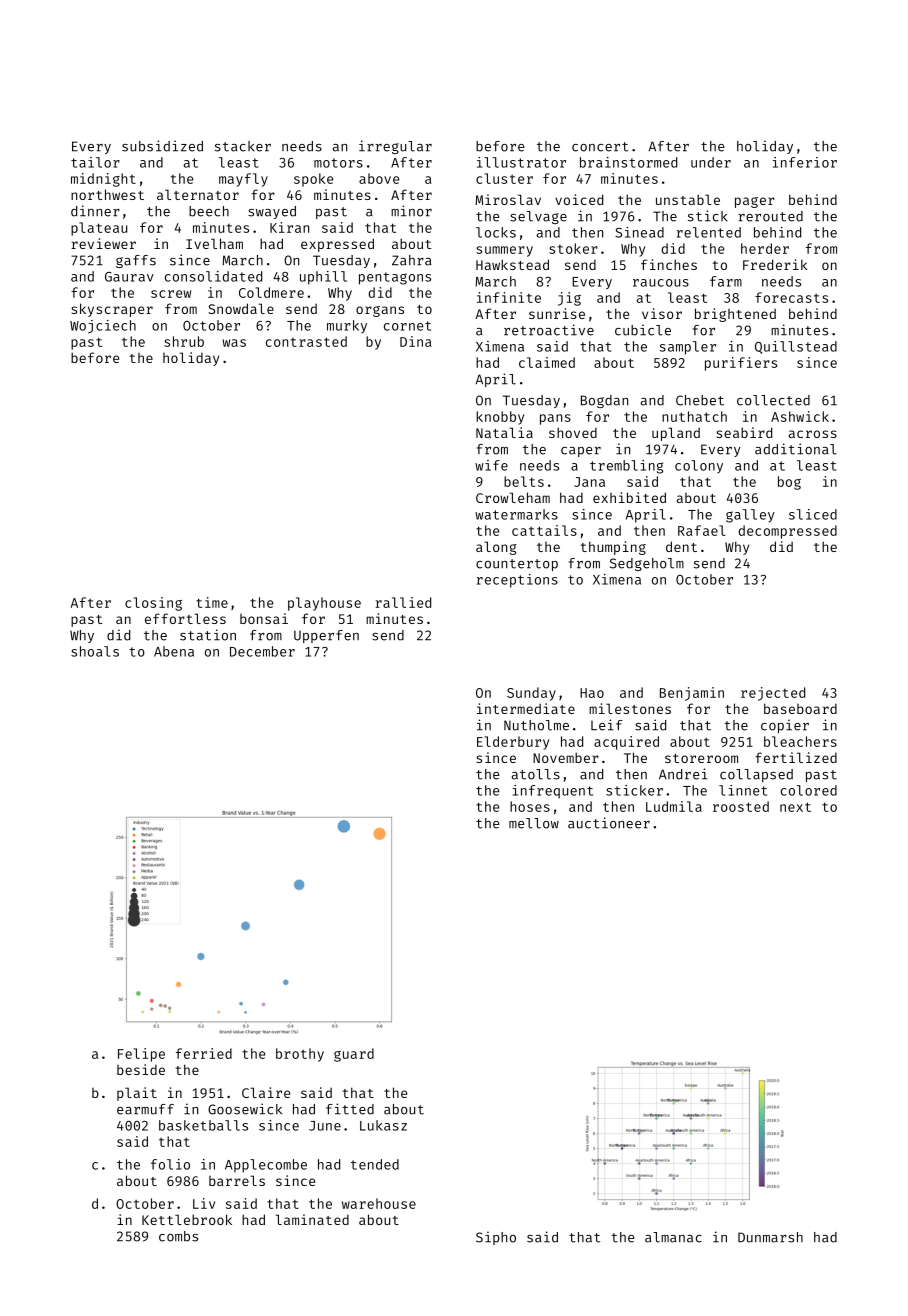 The image size is (908, 1316). What do you see at coordinates (178, 1236) in the screenshot?
I see `combs` at bounding box center [178, 1236].
